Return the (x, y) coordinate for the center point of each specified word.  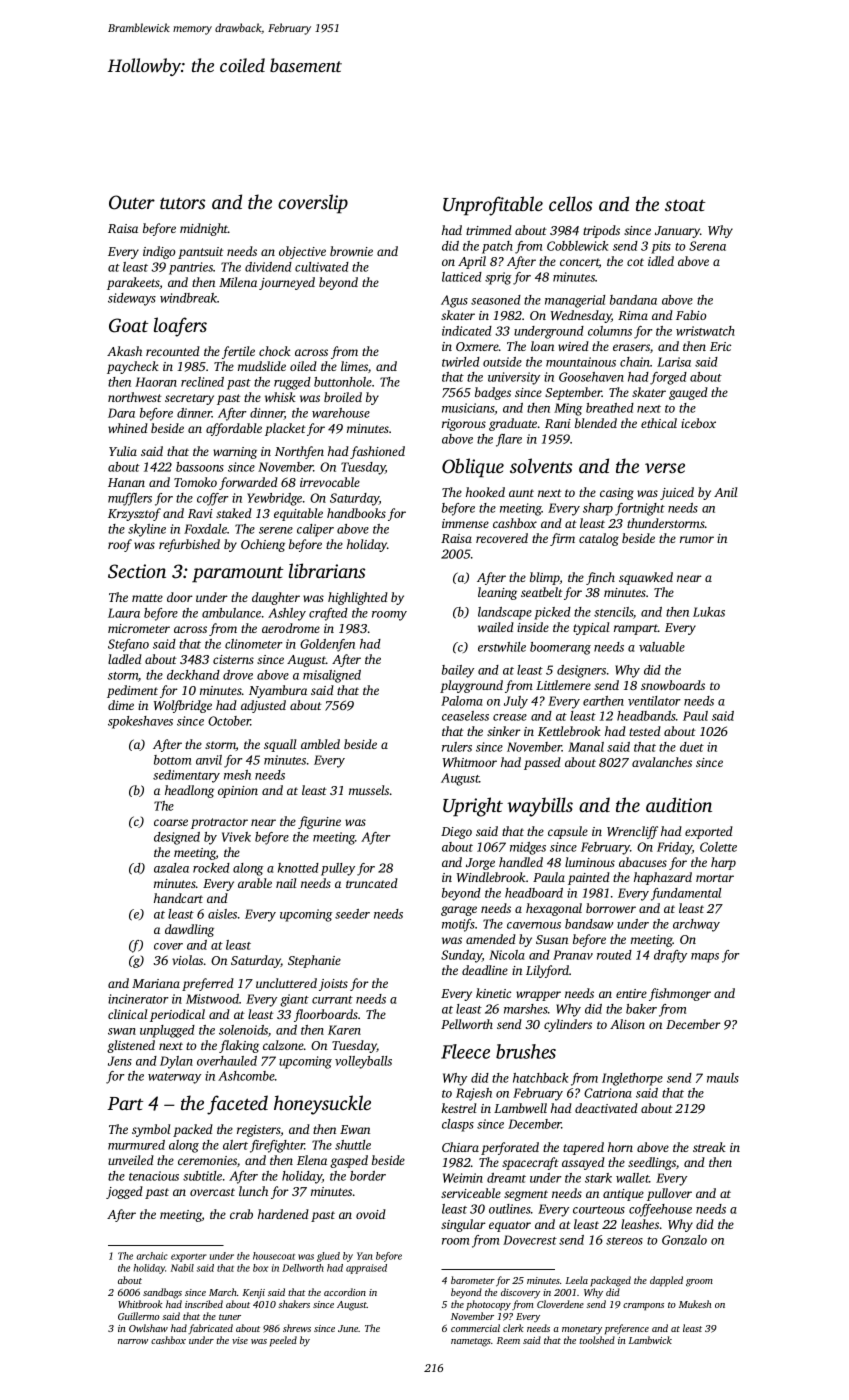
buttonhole (343, 382)
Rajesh (474, 1094)
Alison (627, 1024)
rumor (697, 539)
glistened (131, 1046)
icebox (698, 423)
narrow (133, 1341)
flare (509, 440)
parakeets (133, 283)
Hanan (126, 482)
